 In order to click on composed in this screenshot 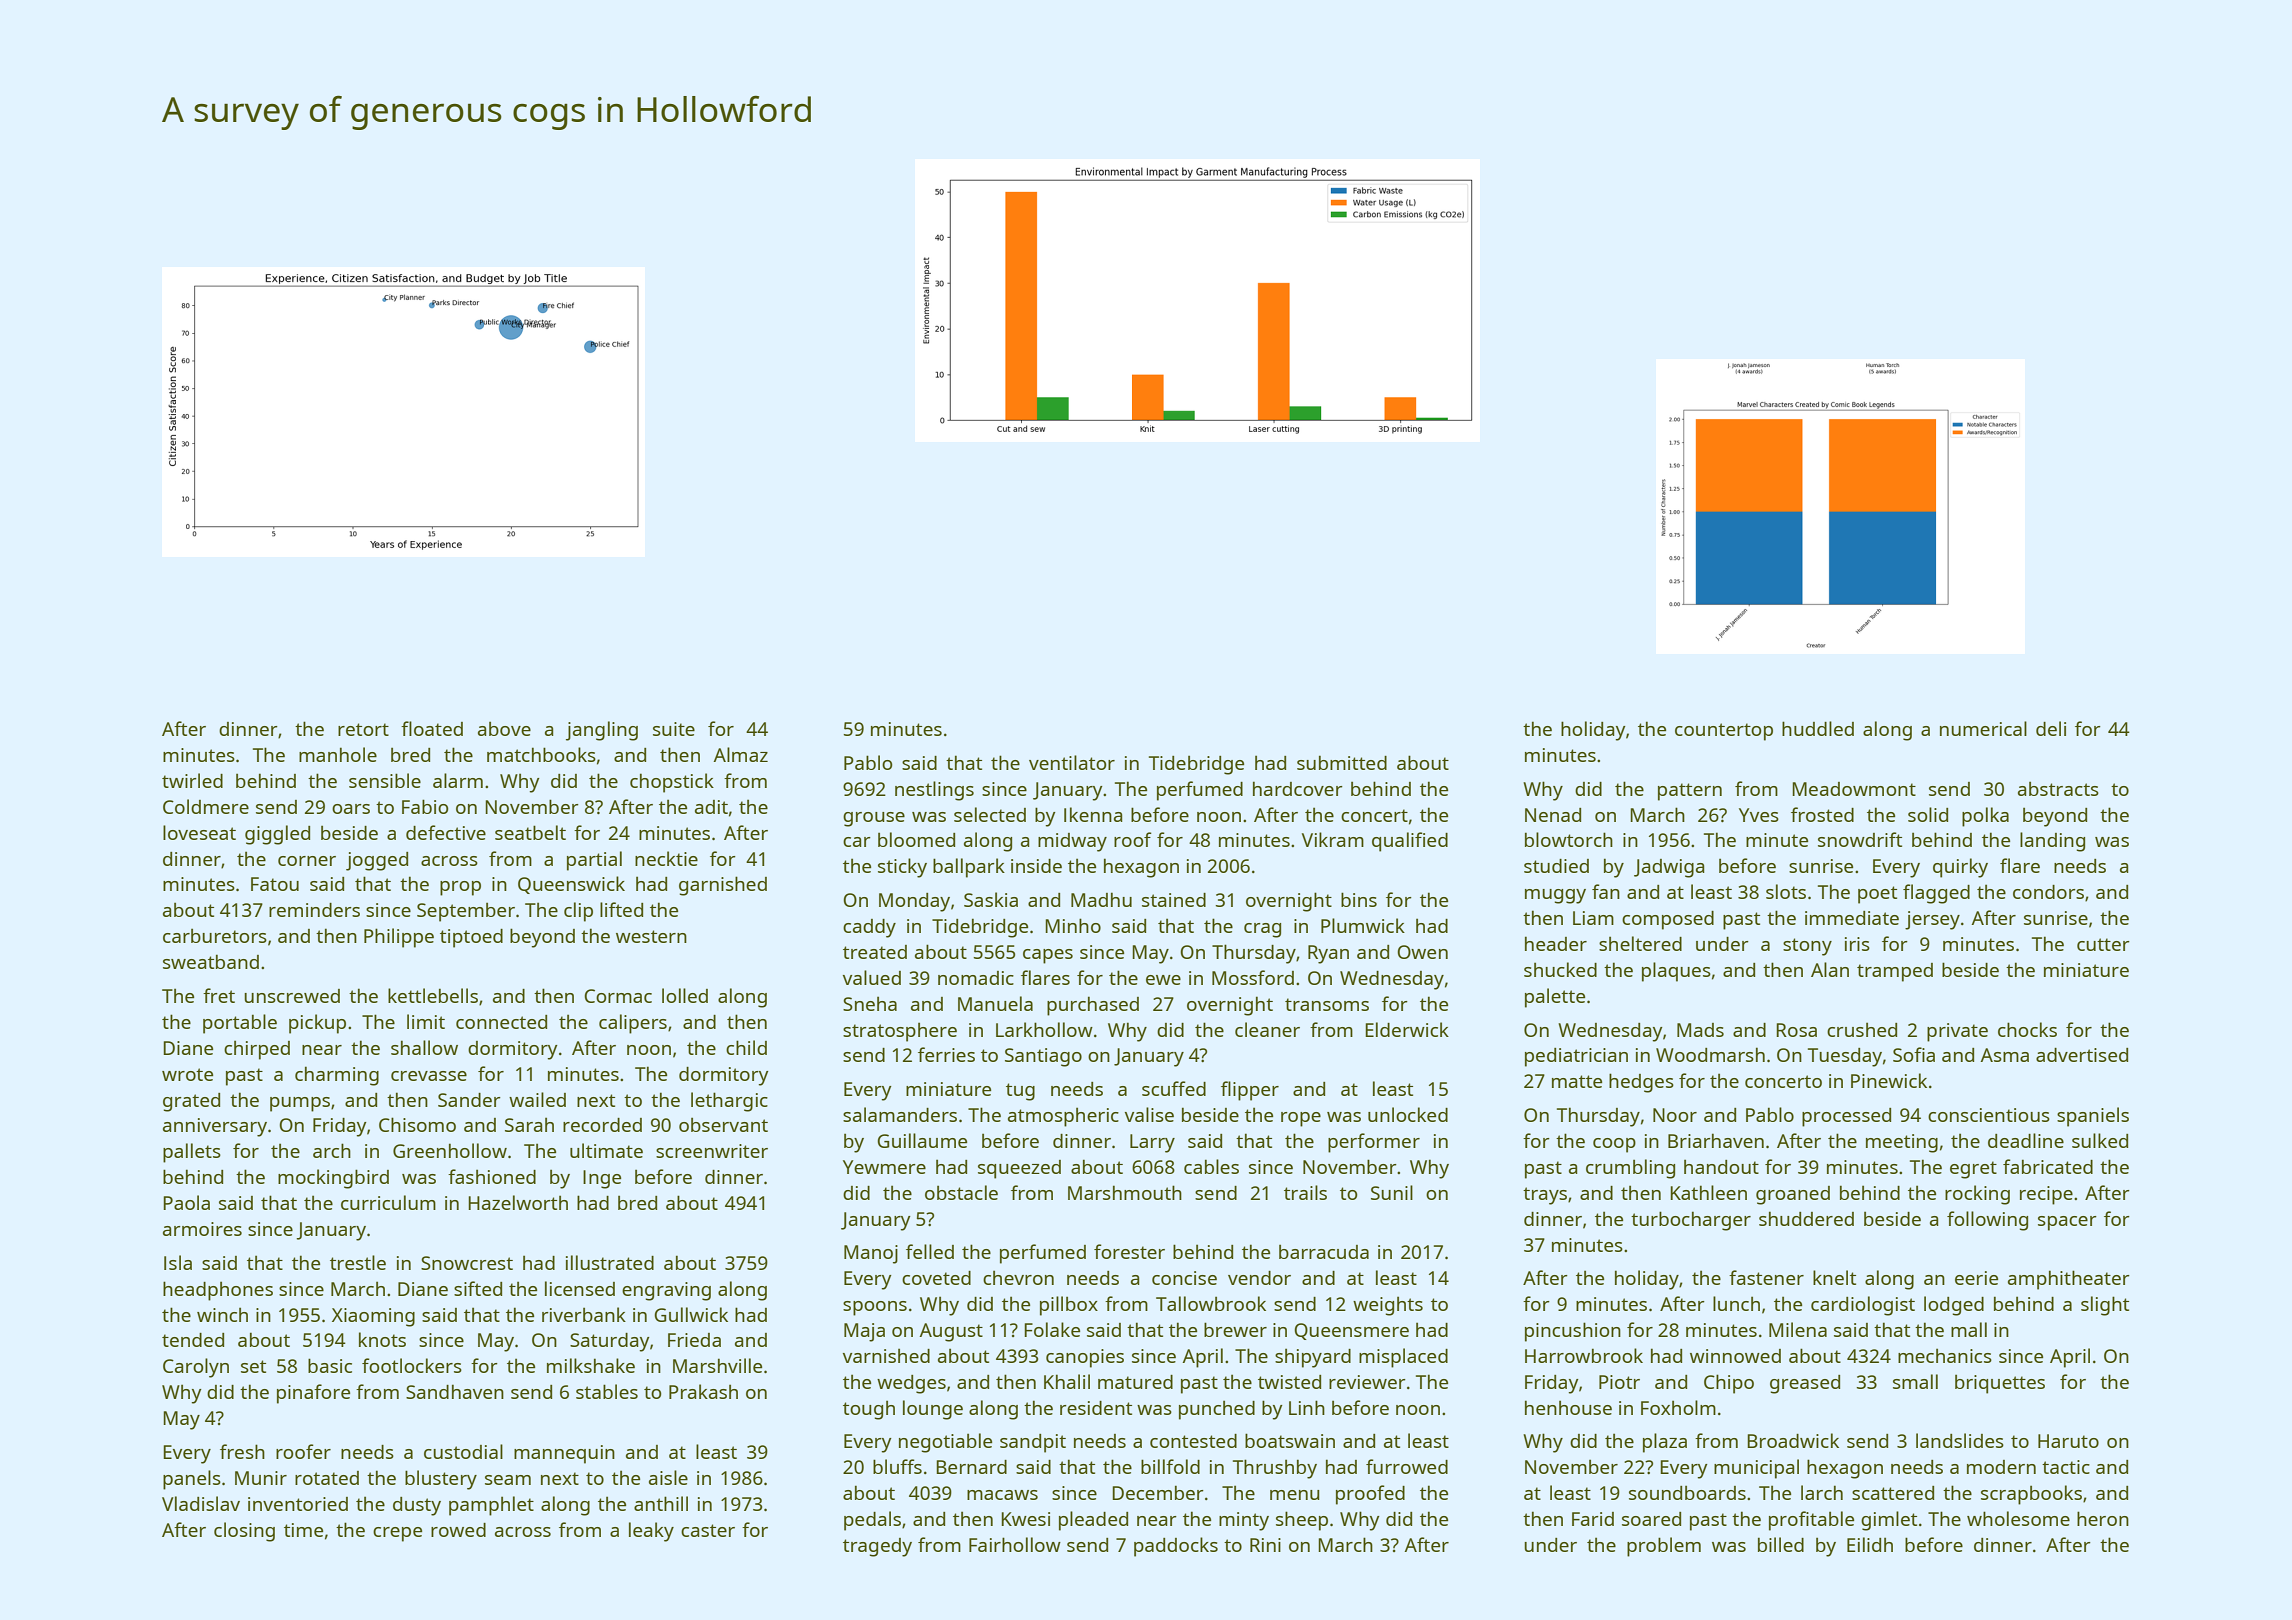, I will do `click(1668, 920)`.
